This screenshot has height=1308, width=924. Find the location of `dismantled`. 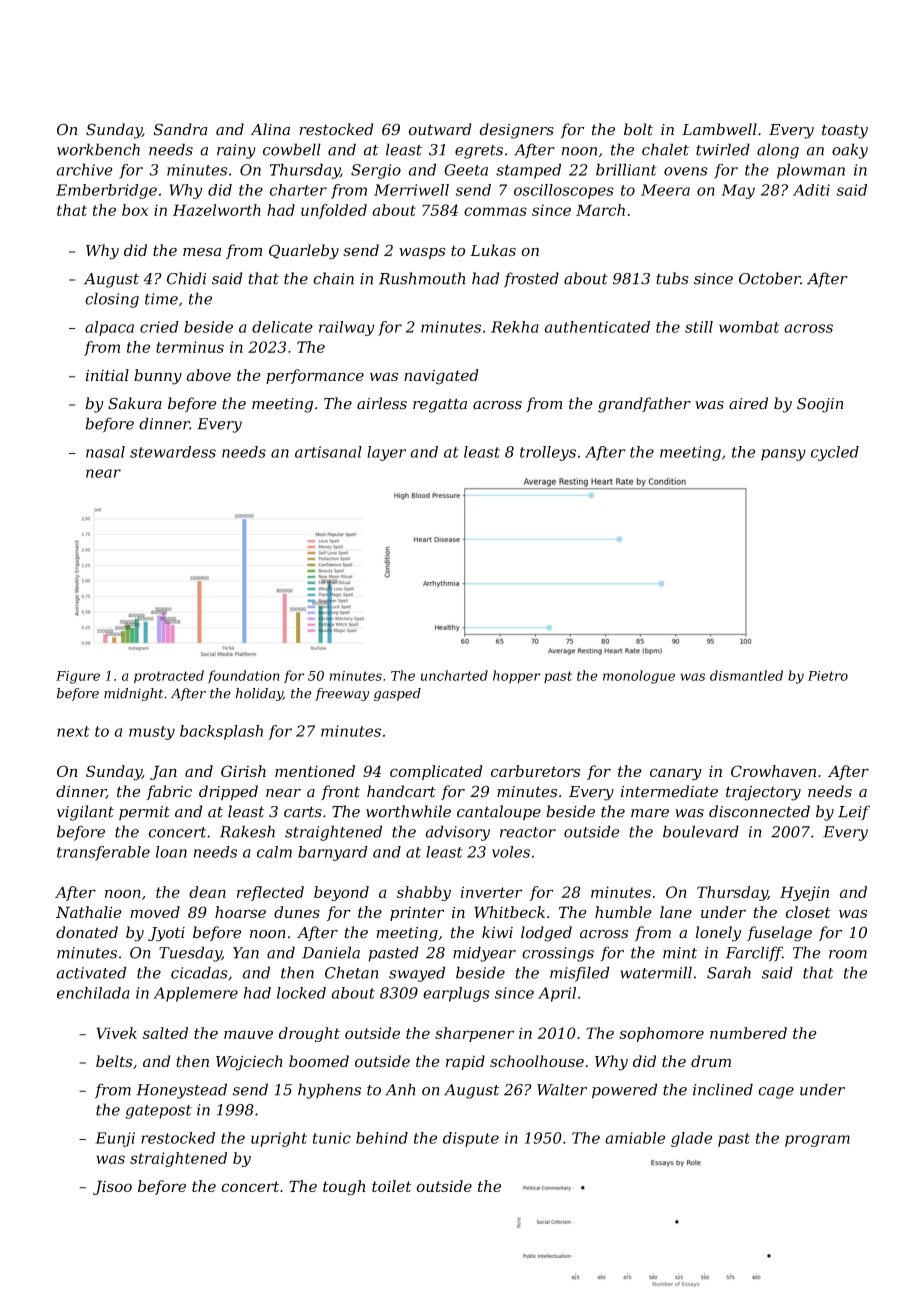

dismantled is located at coordinates (746, 675).
